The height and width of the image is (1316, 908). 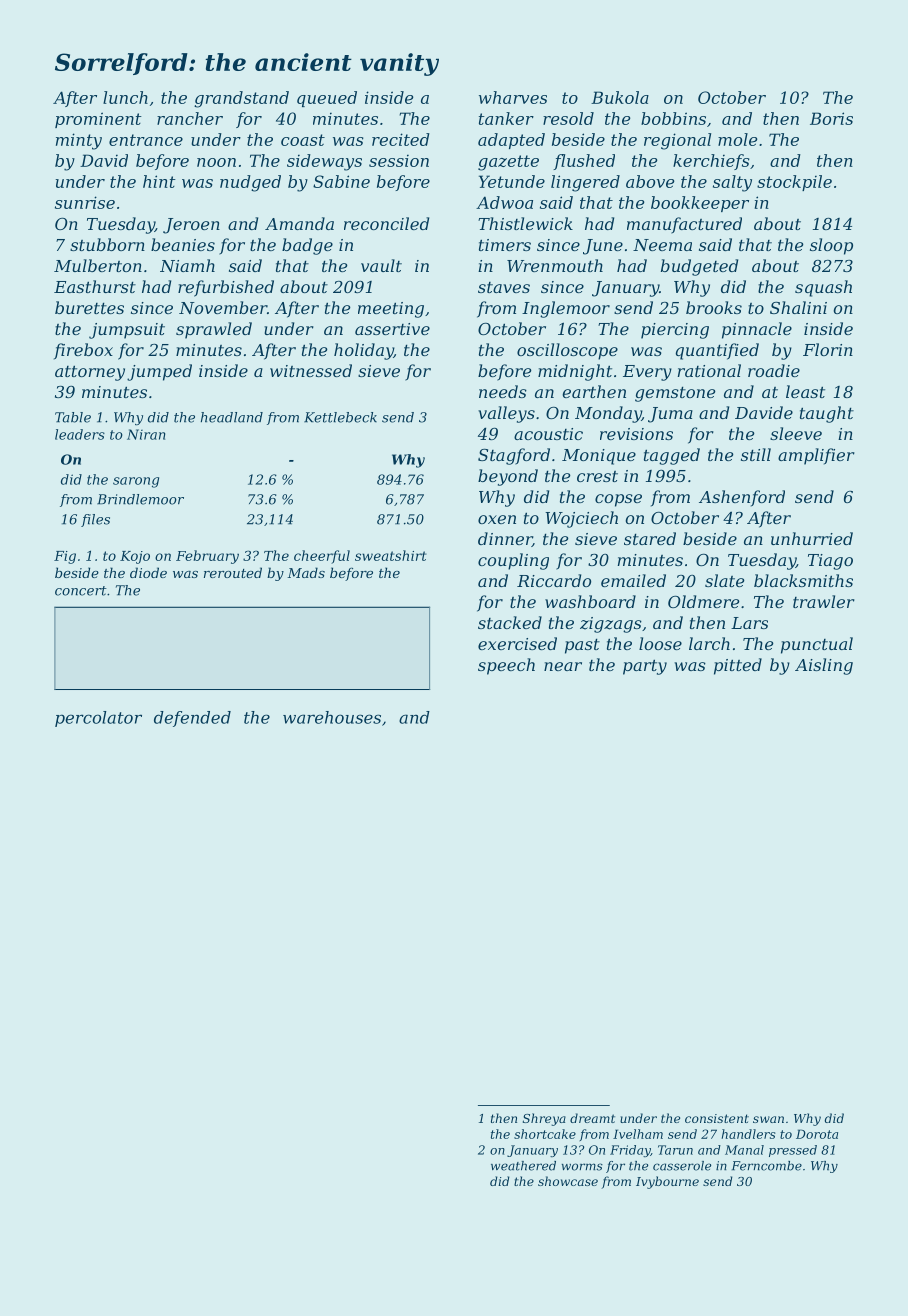 I want to click on blacksmiths, so click(x=803, y=580).
